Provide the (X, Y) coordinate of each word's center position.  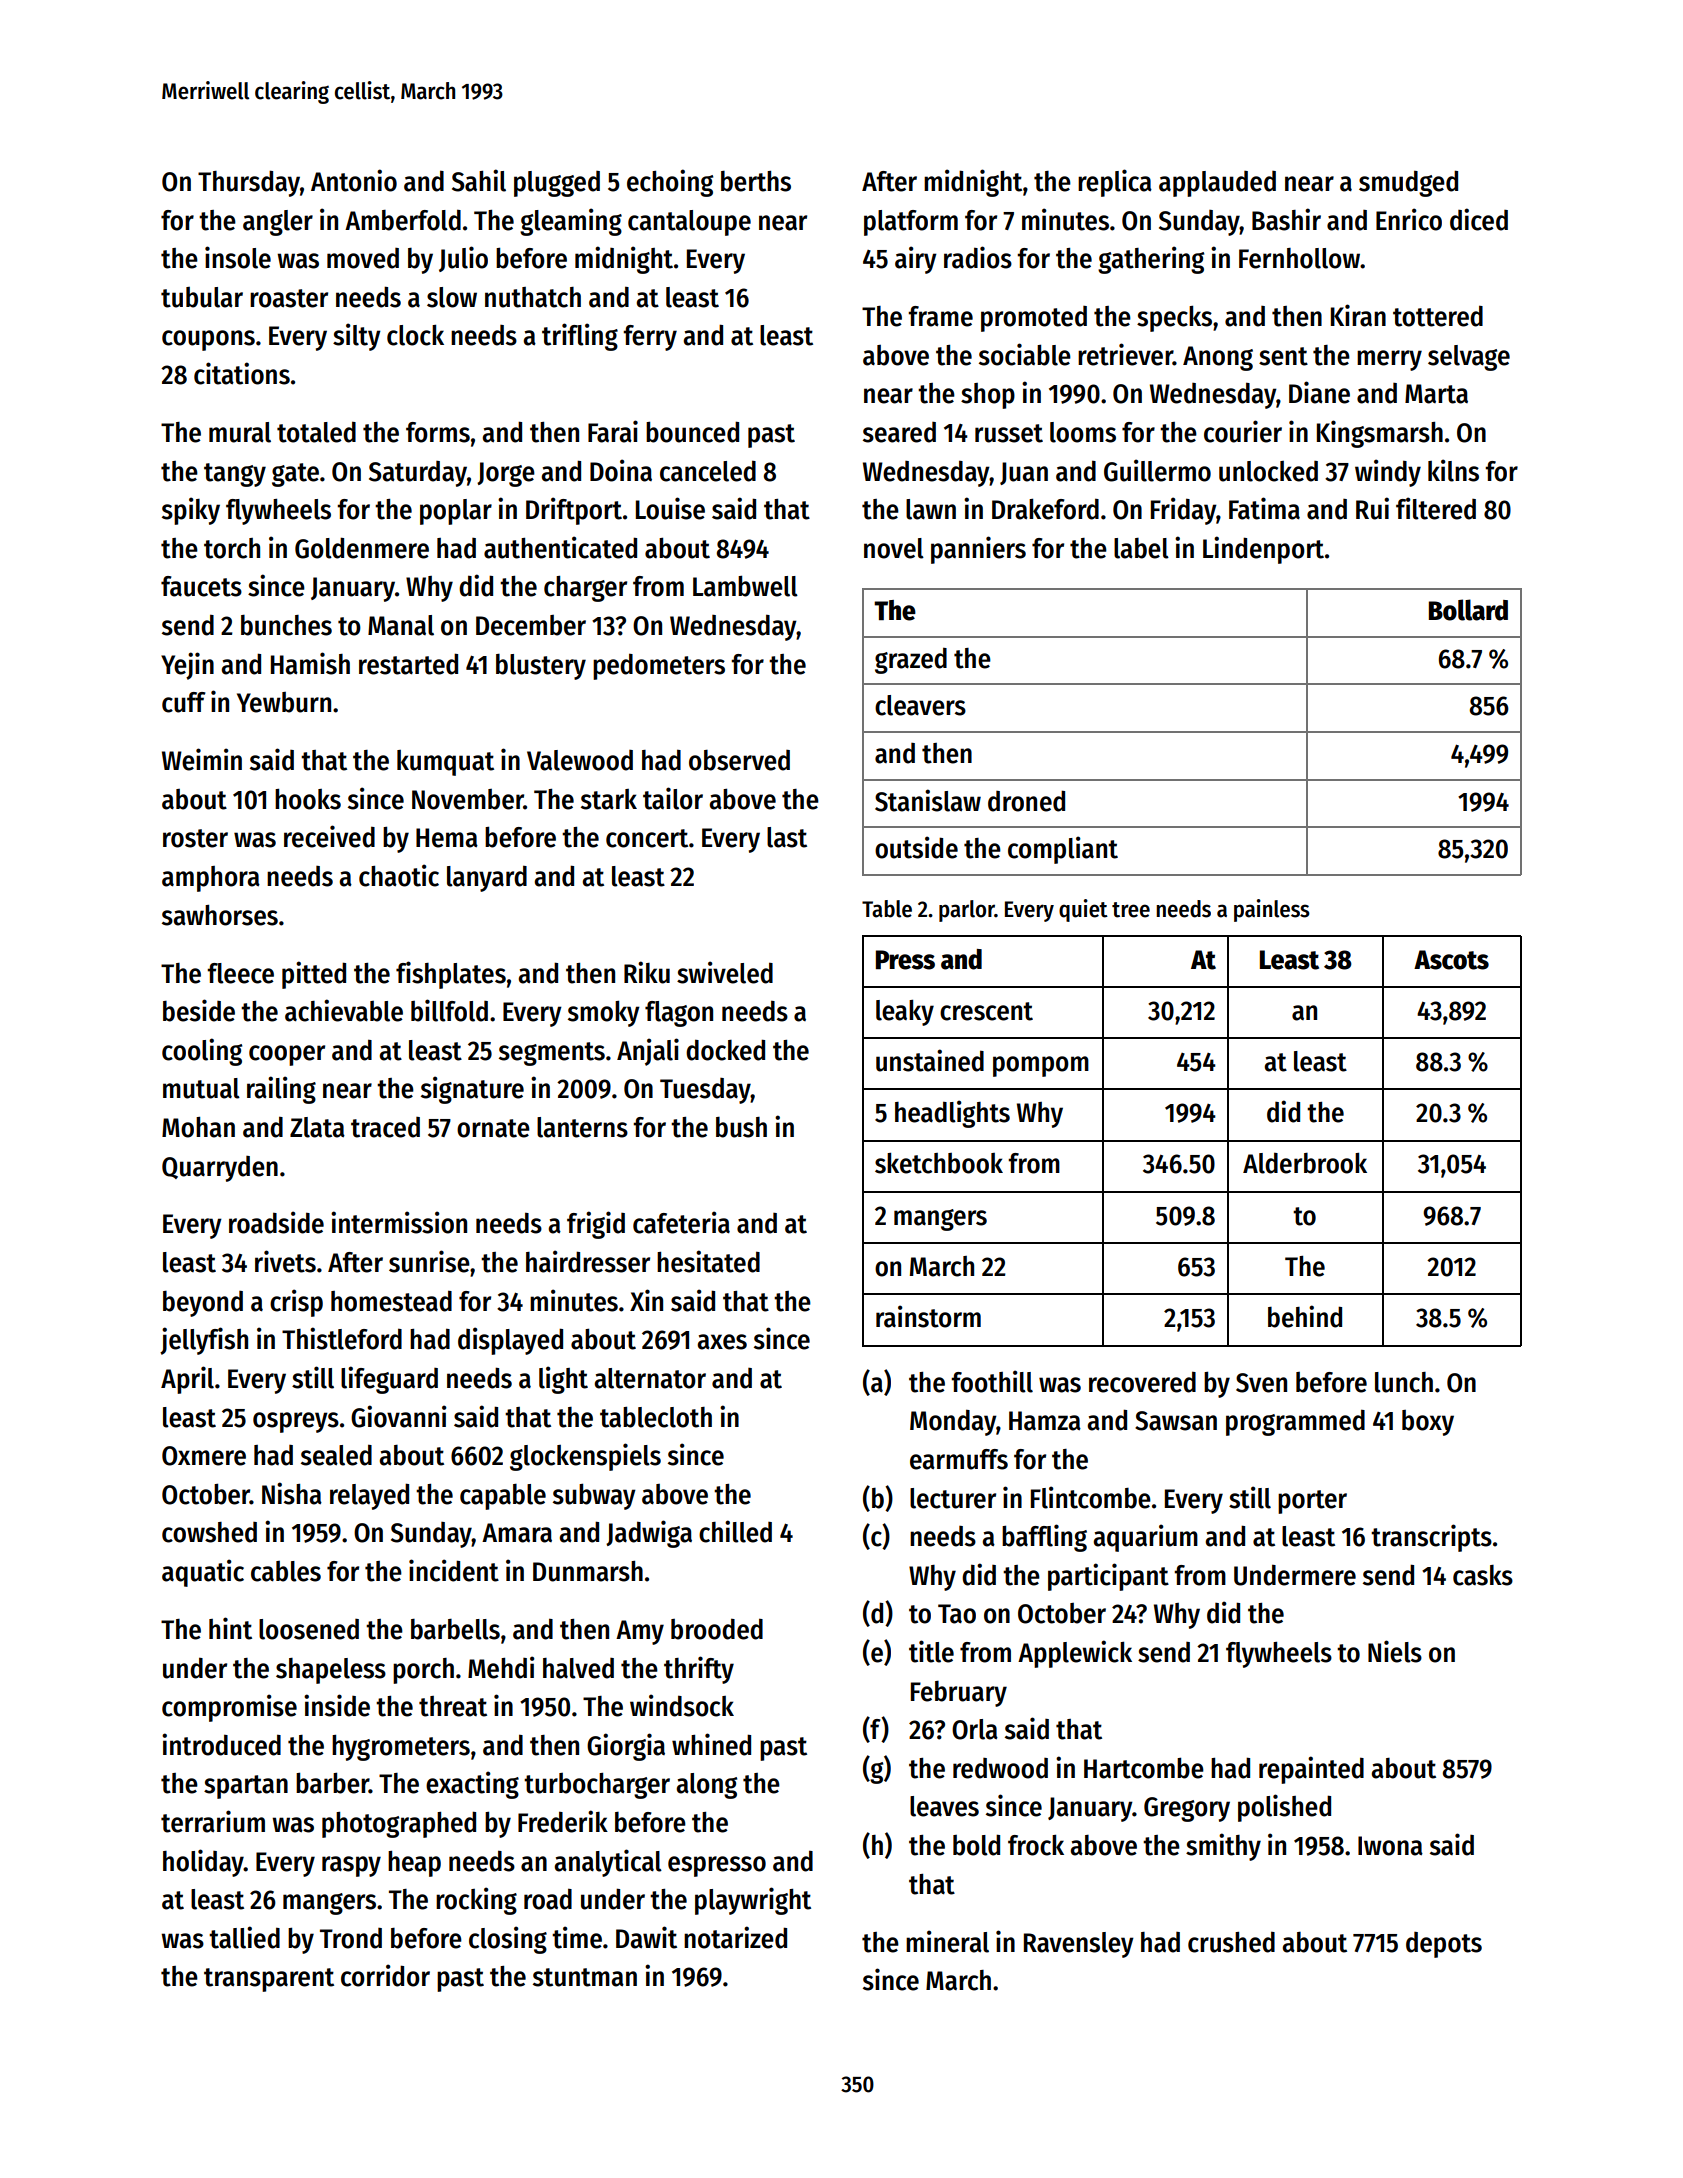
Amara (517, 1533)
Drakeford (1045, 509)
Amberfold (403, 220)
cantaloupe (689, 223)
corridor (385, 1975)
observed (739, 760)
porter (1312, 1502)
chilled (735, 1531)
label (1141, 548)
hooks (308, 799)
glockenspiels (585, 1457)
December (531, 625)
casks (1483, 1575)
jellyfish (204, 1341)
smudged (1408, 183)
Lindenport (1263, 550)
